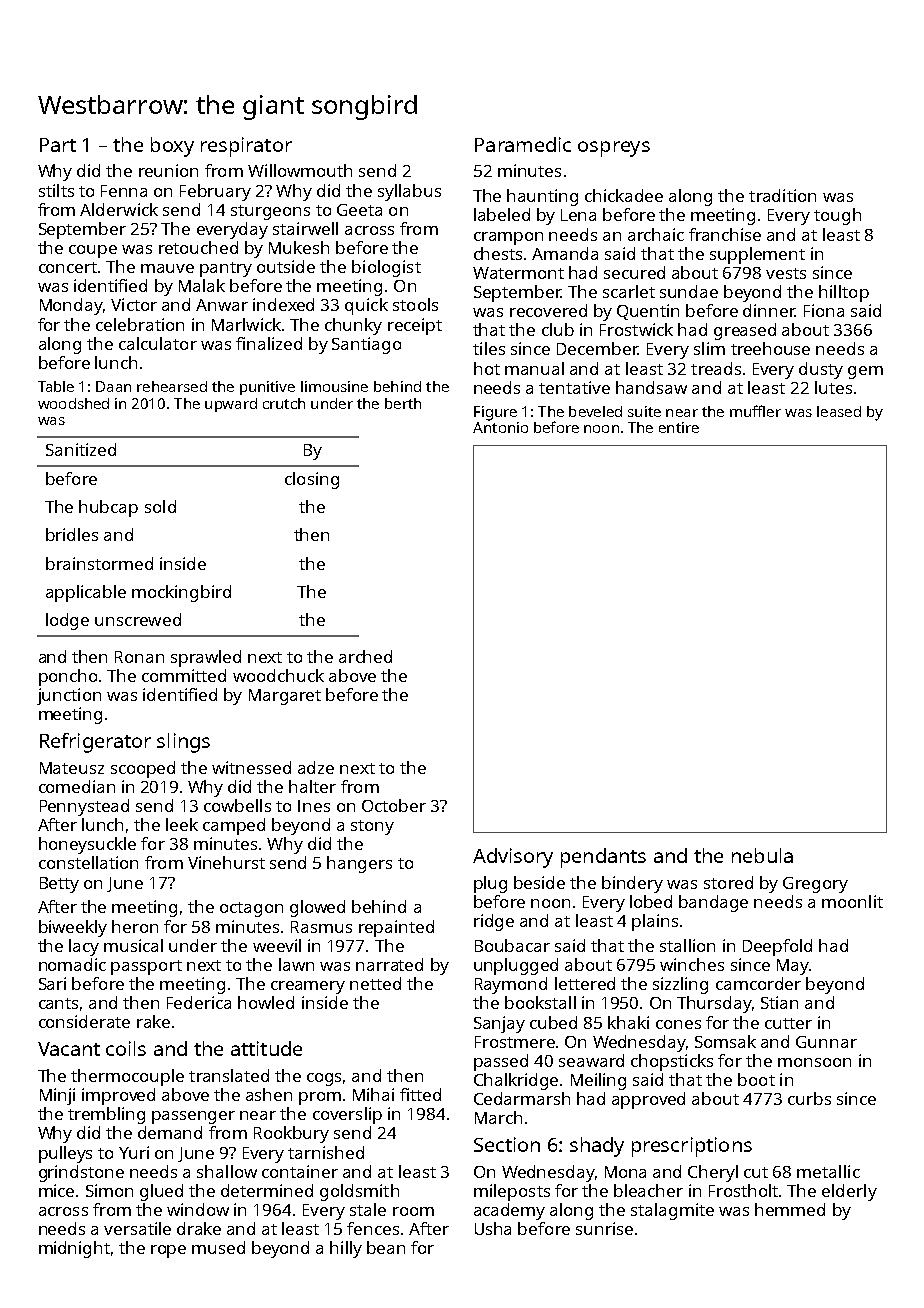  What do you see at coordinates (782, 195) in the screenshot?
I see `tradition` at bounding box center [782, 195].
